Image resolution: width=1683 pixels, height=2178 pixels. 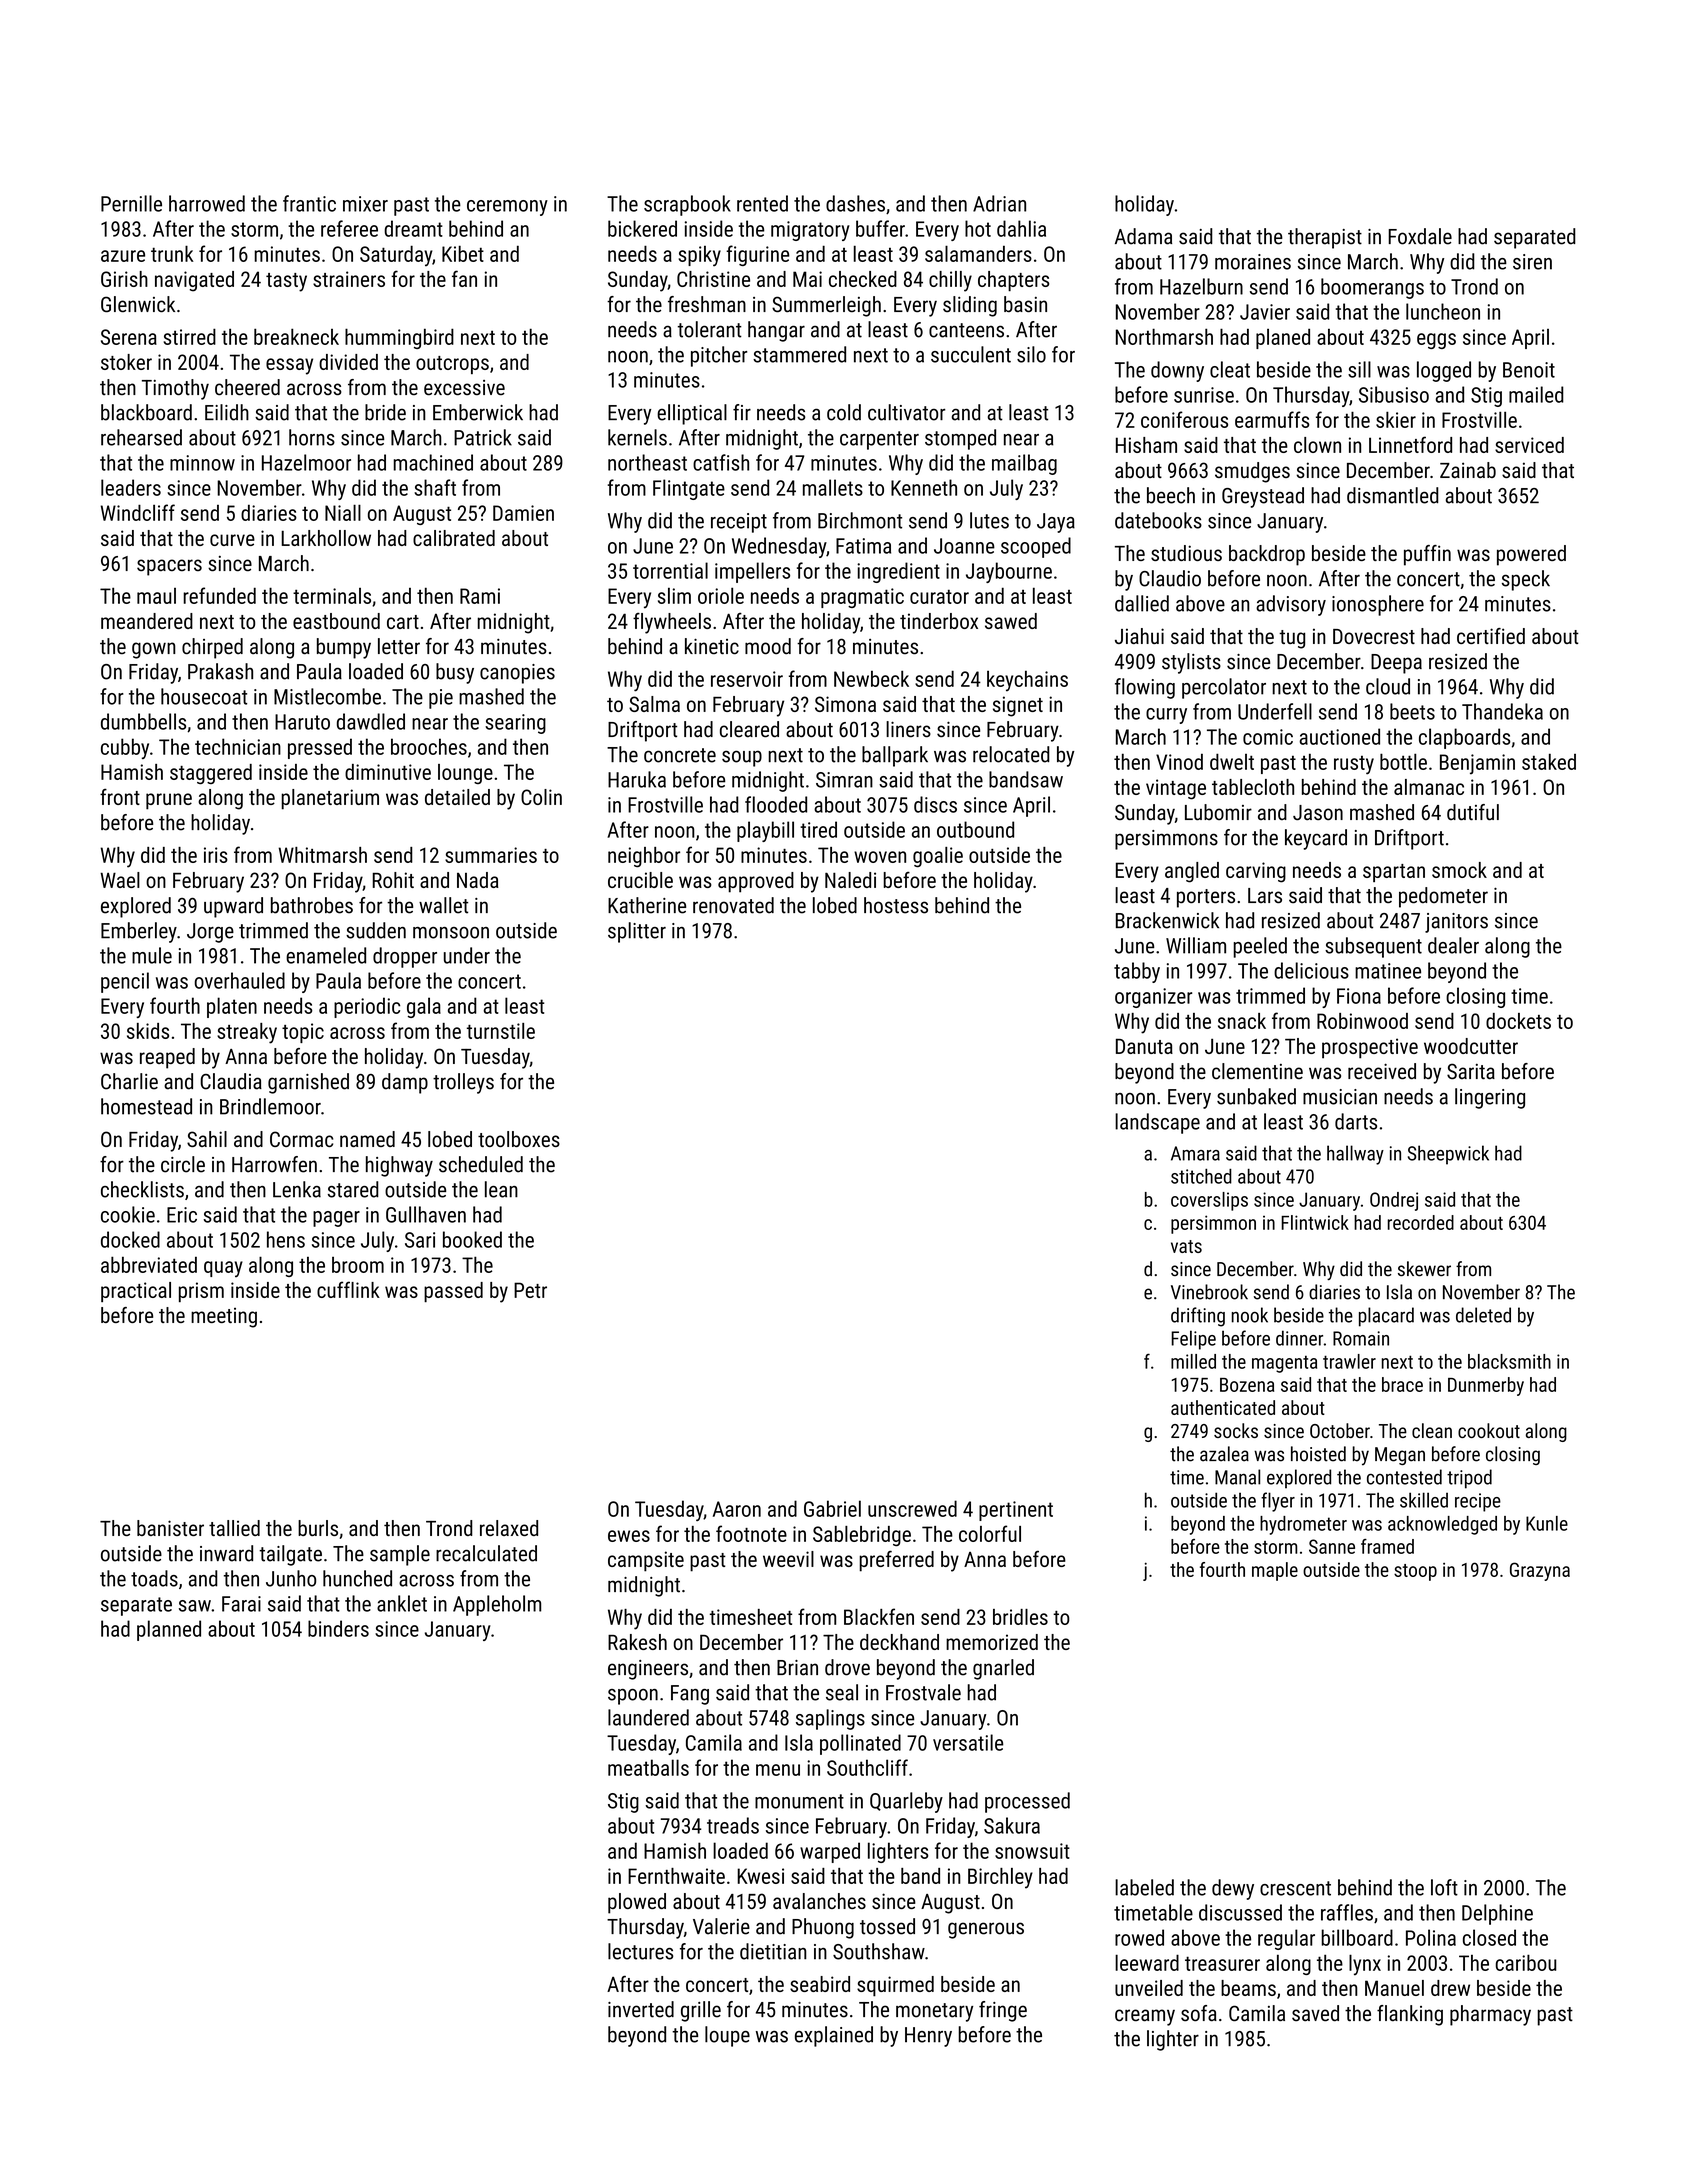 What do you see at coordinates (348, 362) in the image?
I see `divided` at bounding box center [348, 362].
